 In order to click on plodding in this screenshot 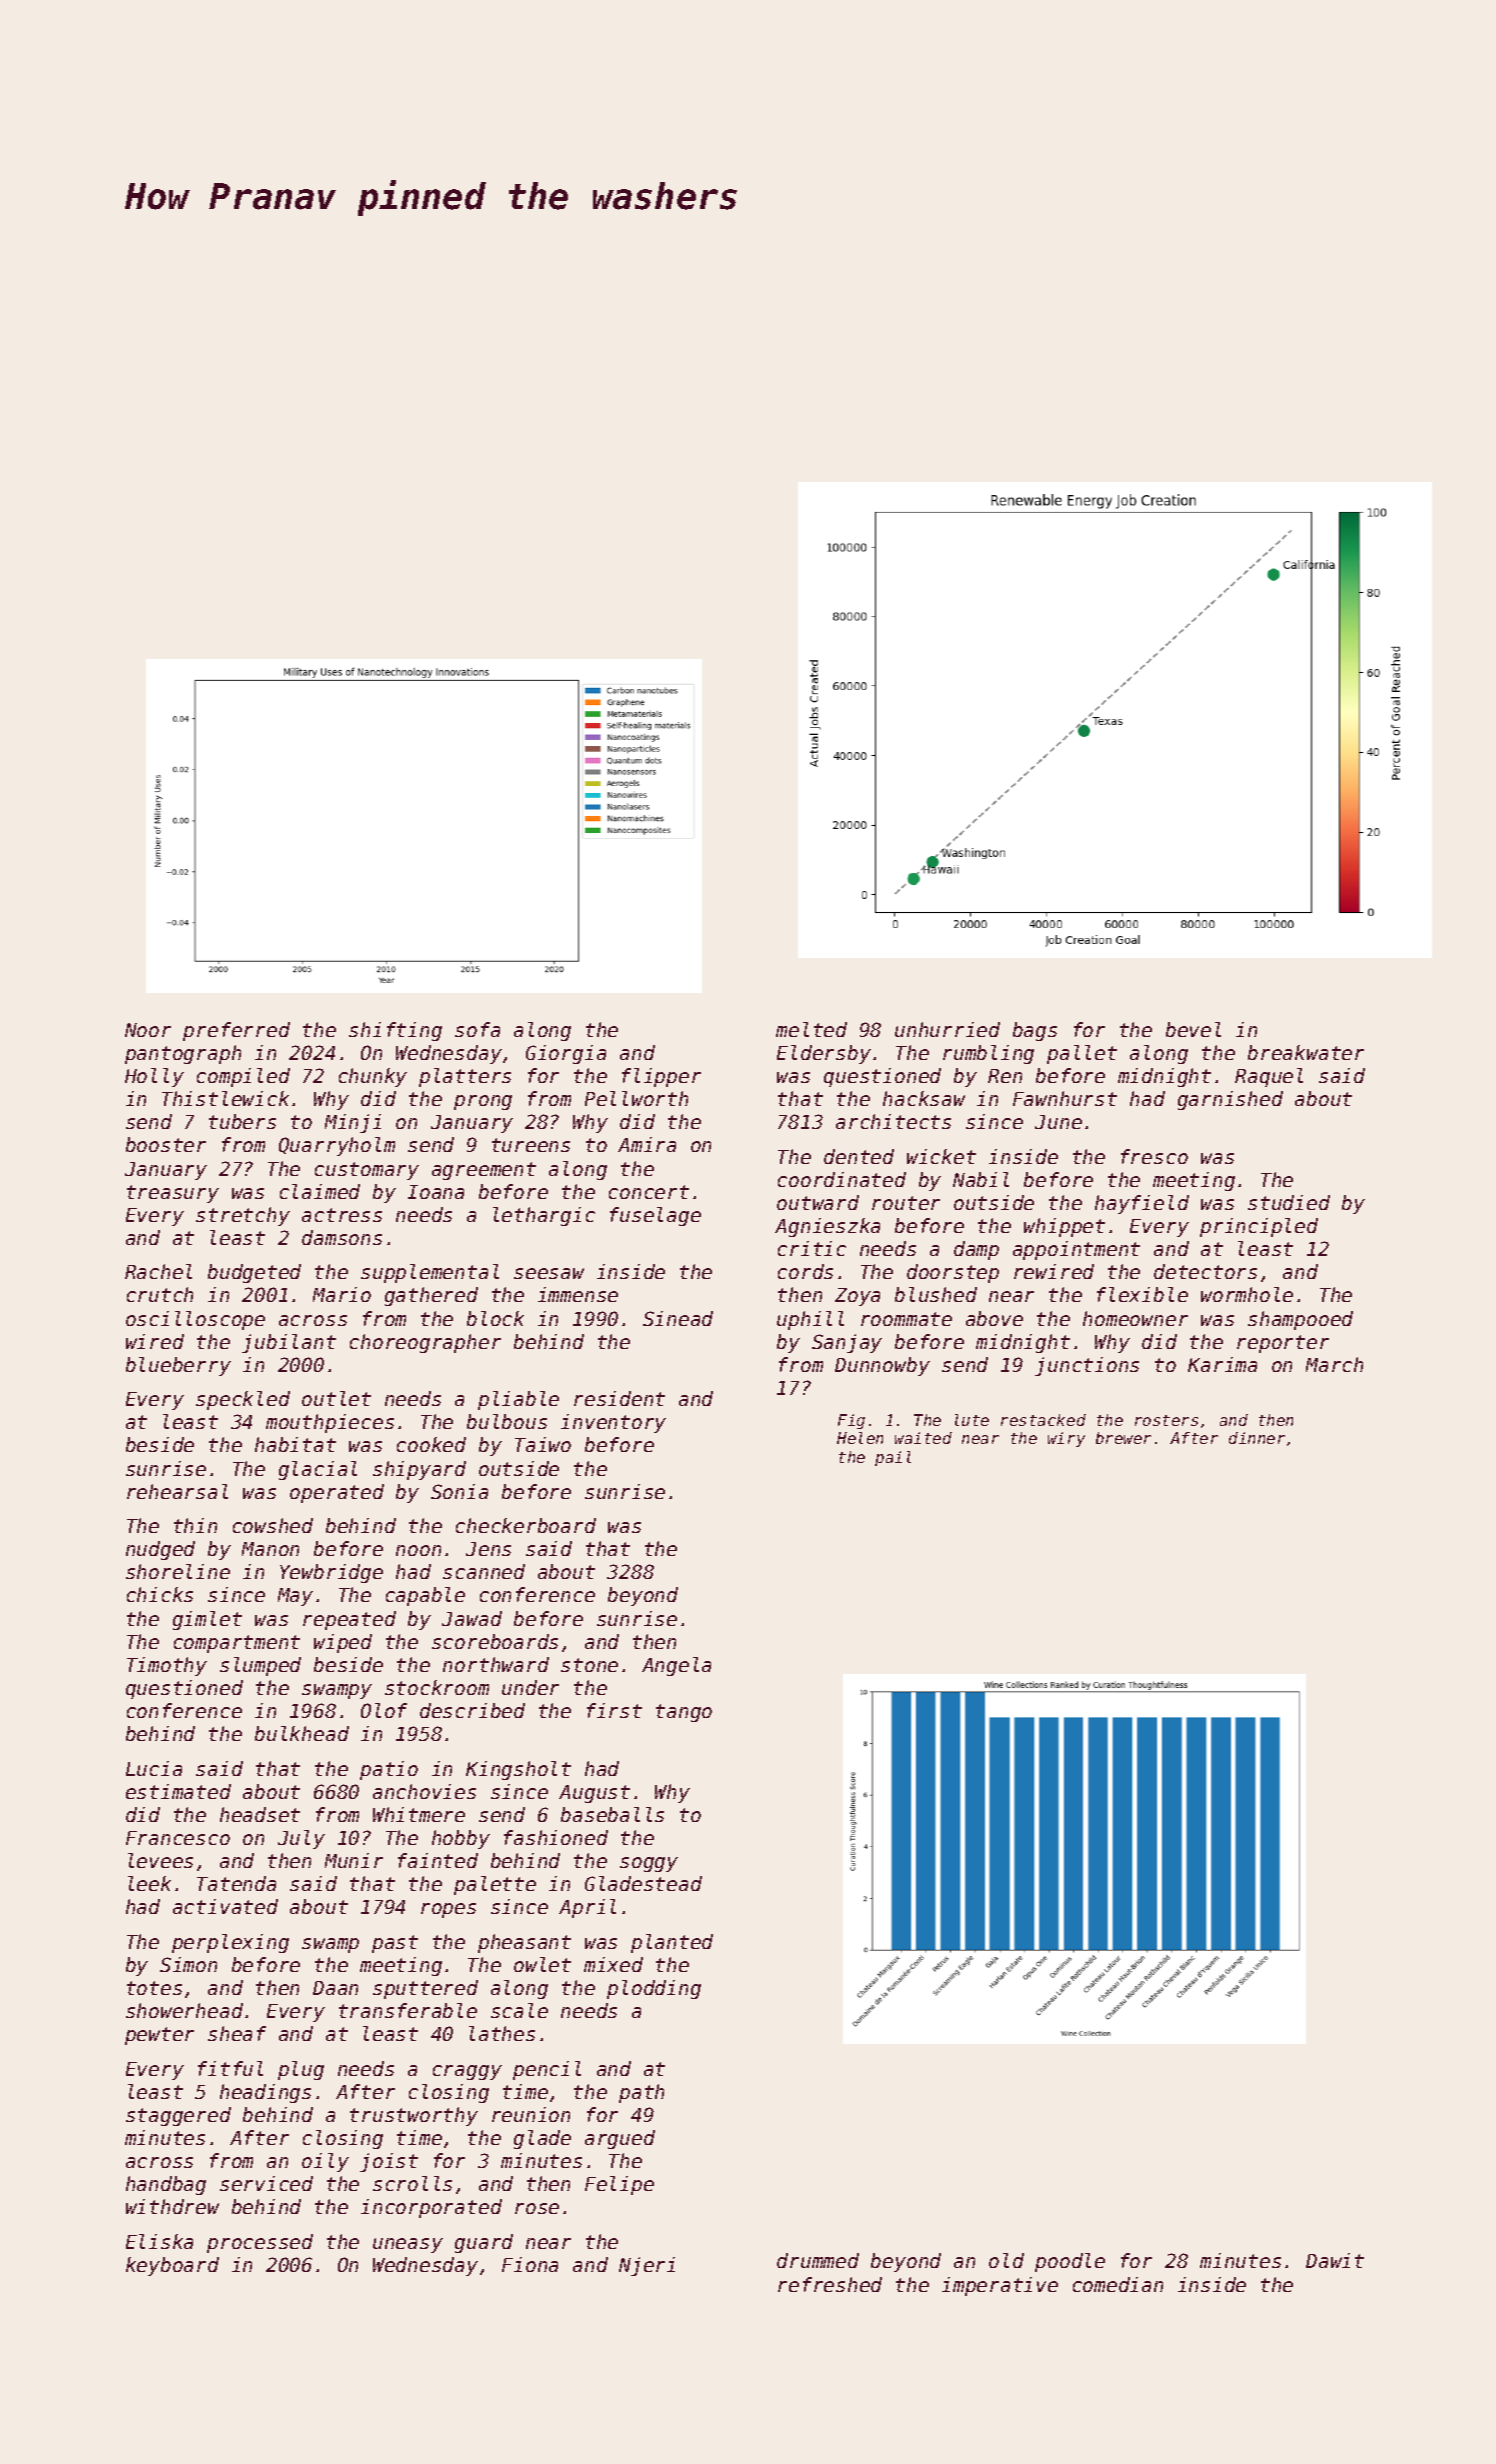, I will do `click(654, 1989)`.
